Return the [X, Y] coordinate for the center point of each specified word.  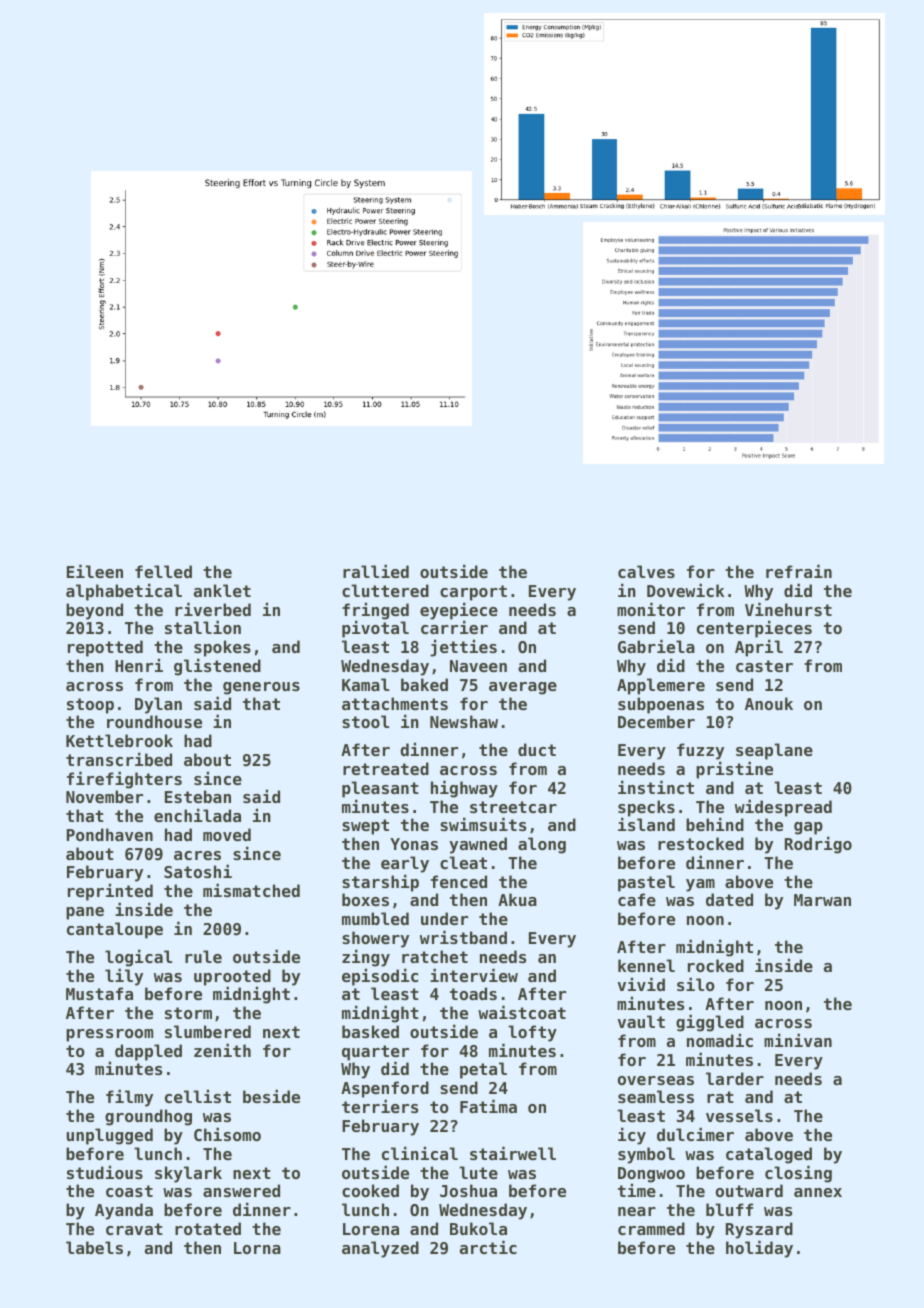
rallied [376, 571]
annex [818, 1192]
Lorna [257, 1248]
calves [646, 571]
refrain [799, 571]
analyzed [380, 1249]
